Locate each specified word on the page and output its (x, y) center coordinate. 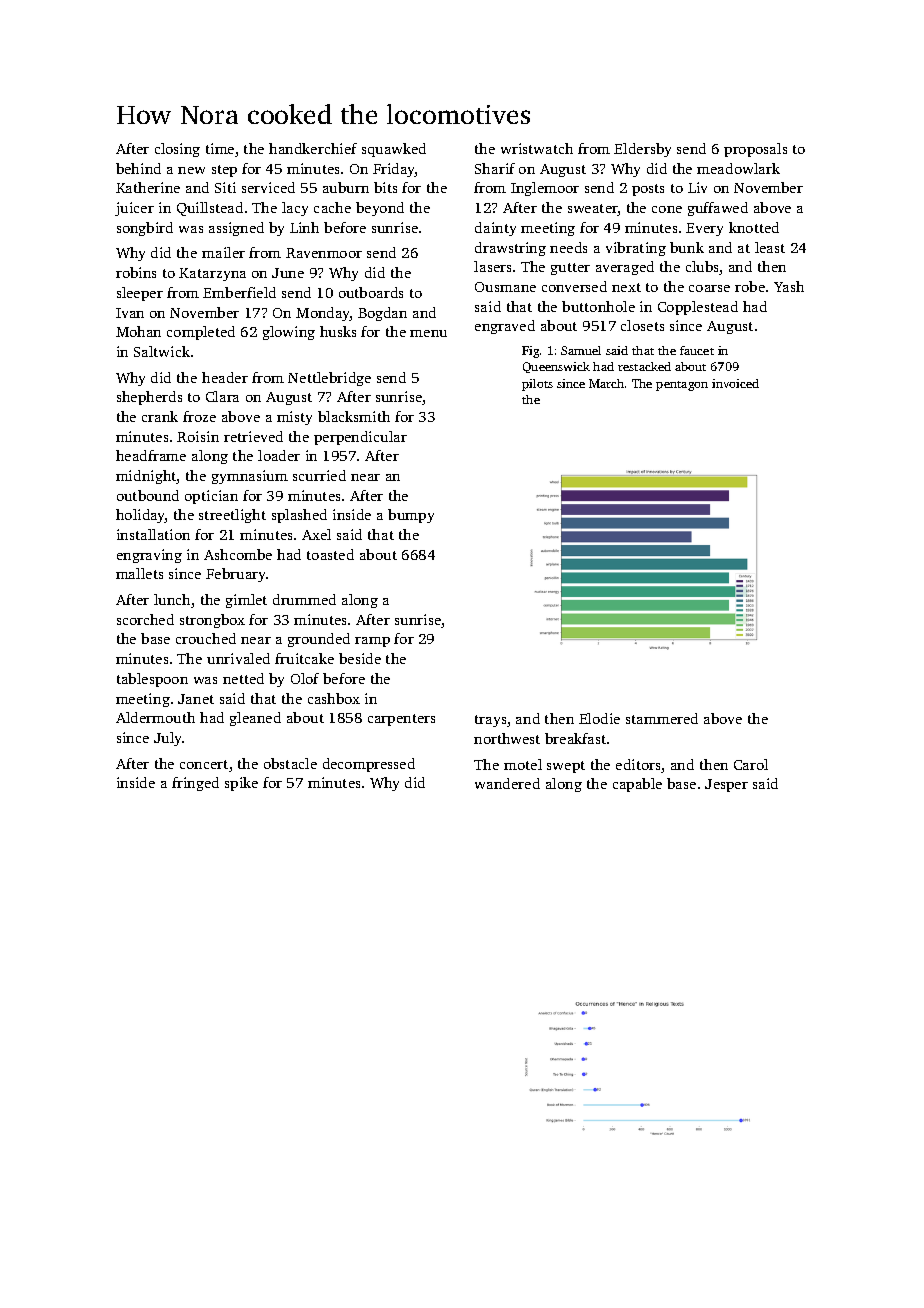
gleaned (255, 719)
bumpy (411, 516)
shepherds (149, 398)
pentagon (682, 386)
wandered (507, 783)
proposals (755, 150)
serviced (268, 187)
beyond (380, 209)
